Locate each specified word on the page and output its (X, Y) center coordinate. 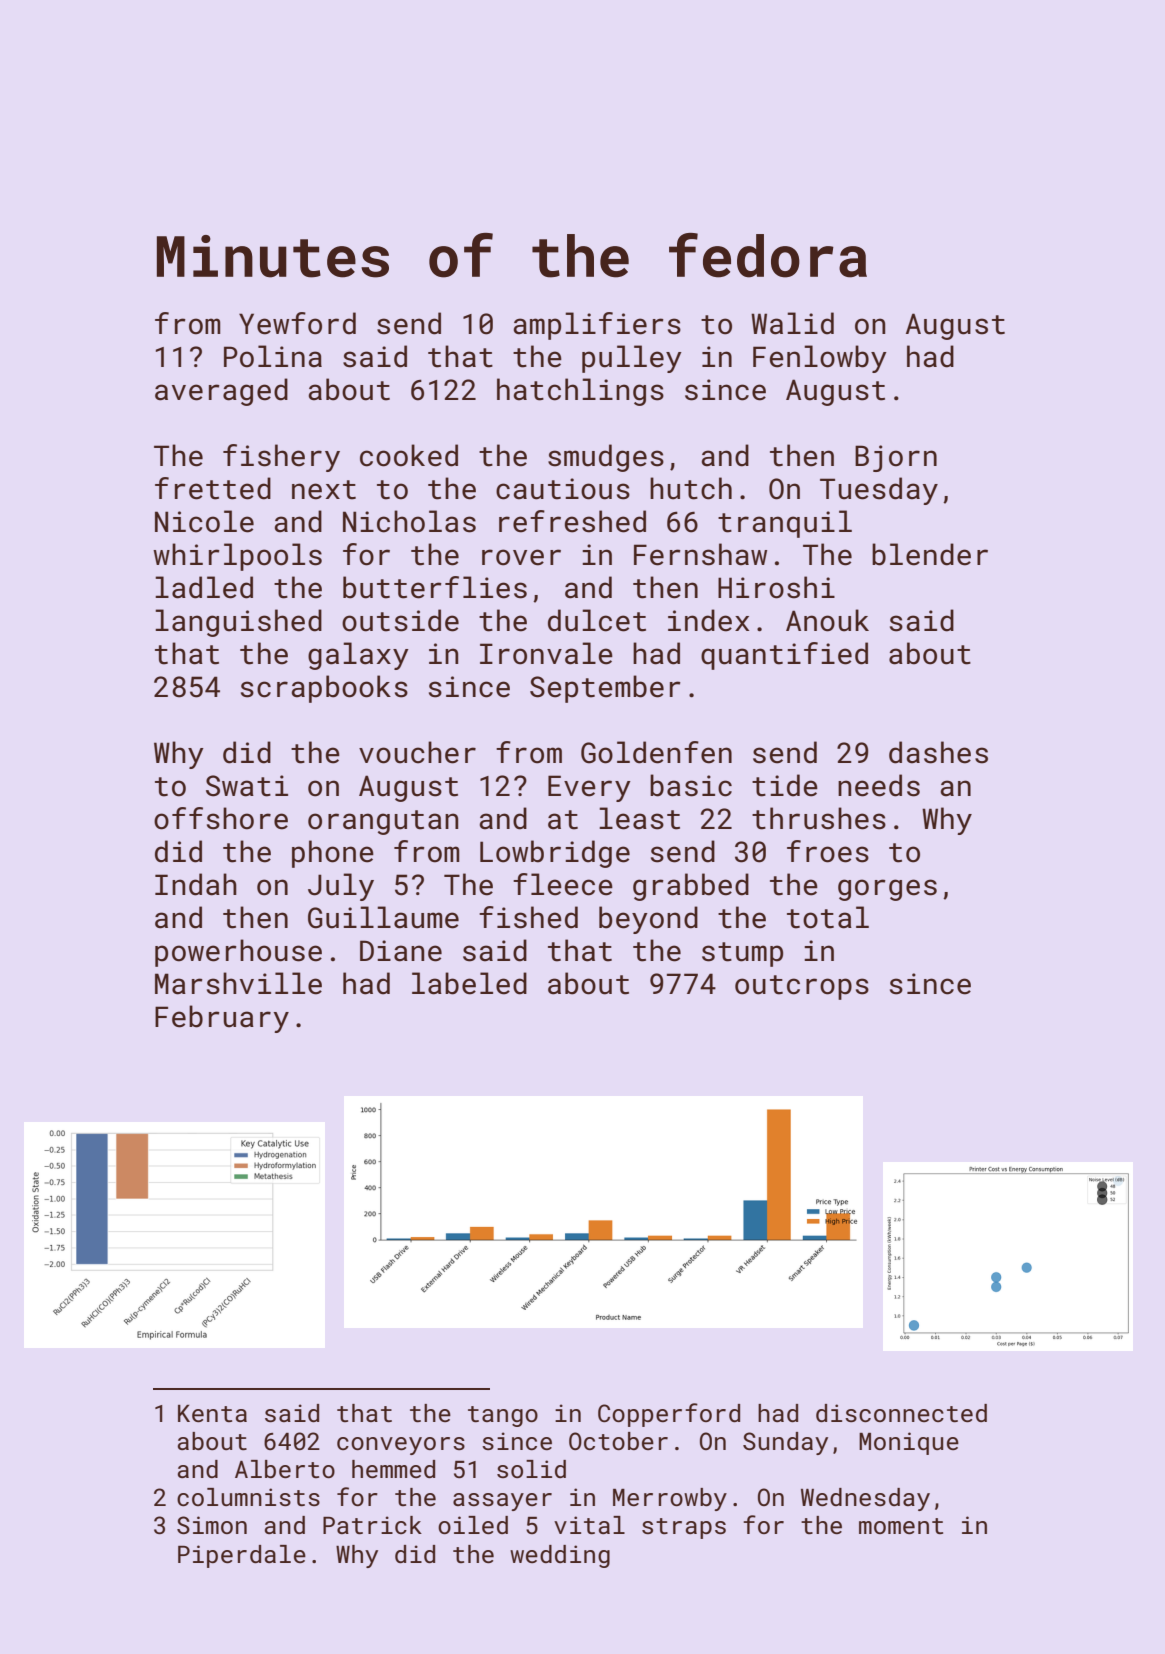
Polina (273, 356)
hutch (691, 488)
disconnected (901, 1413)
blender (930, 554)
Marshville (238, 983)
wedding (560, 1556)
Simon (212, 1525)
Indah (196, 884)
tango (503, 1416)
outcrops (802, 987)
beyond (648, 920)
